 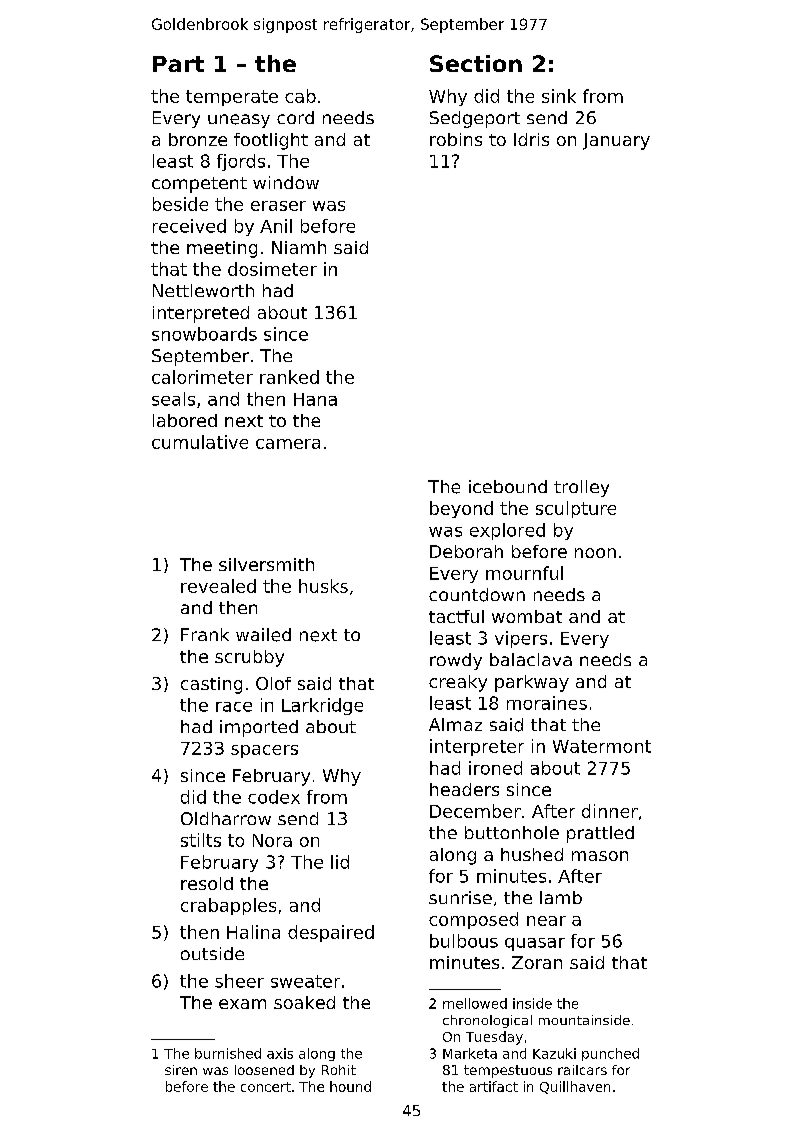 I want to click on Almaz, so click(x=455, y=724).
